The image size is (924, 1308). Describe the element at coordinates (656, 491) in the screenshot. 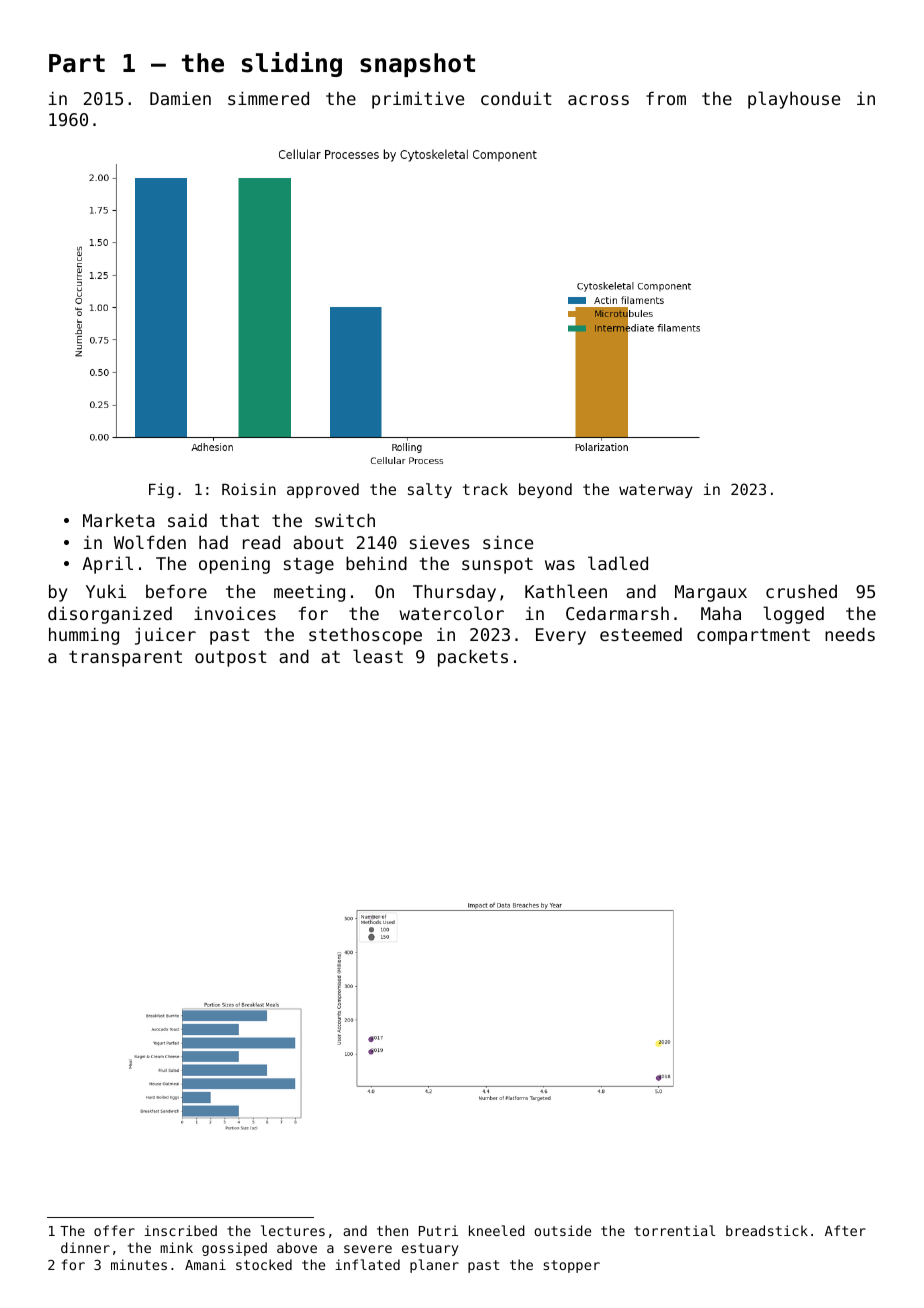

I see `waterway` at that location.
